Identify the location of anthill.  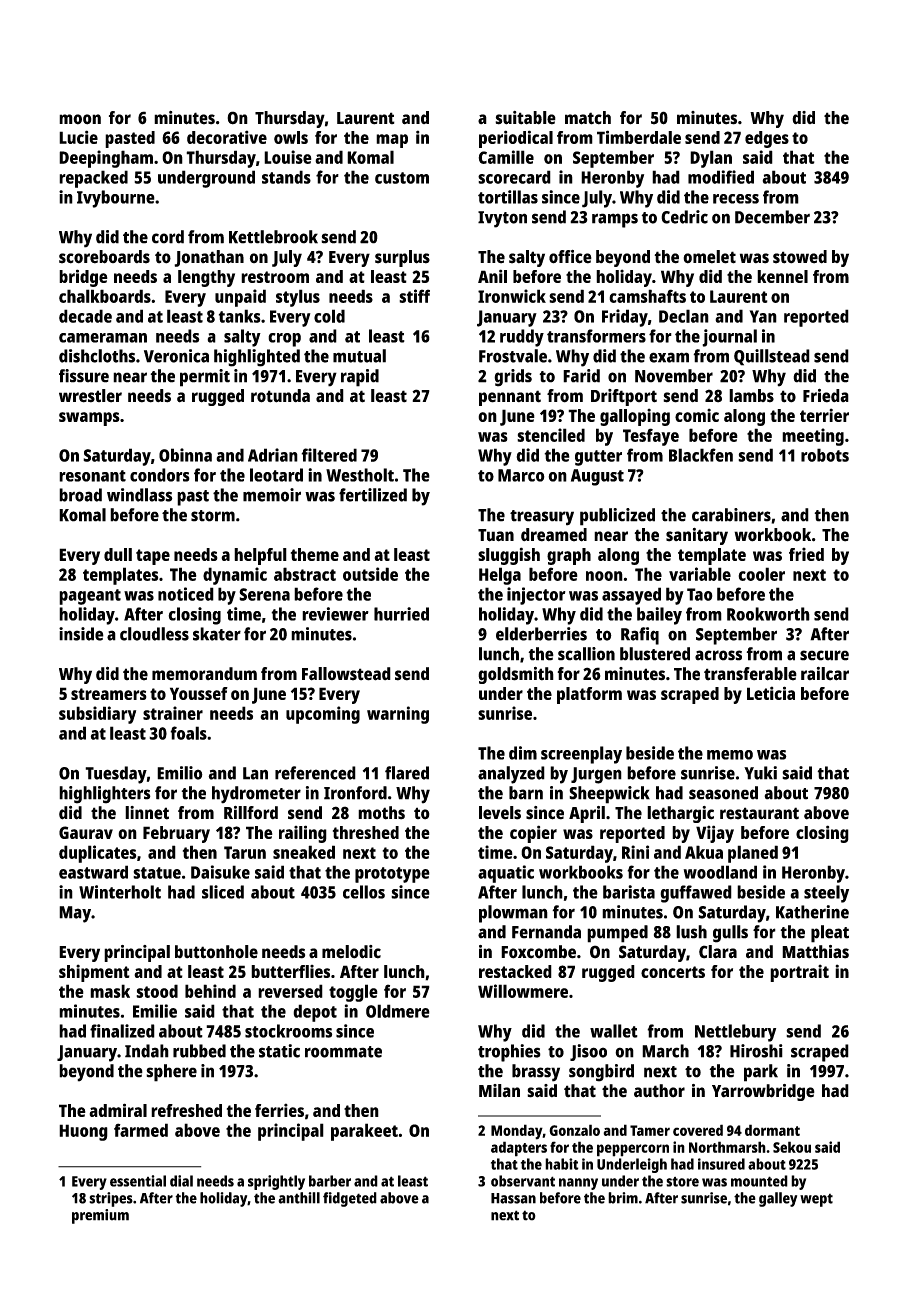
(299, 1198).
